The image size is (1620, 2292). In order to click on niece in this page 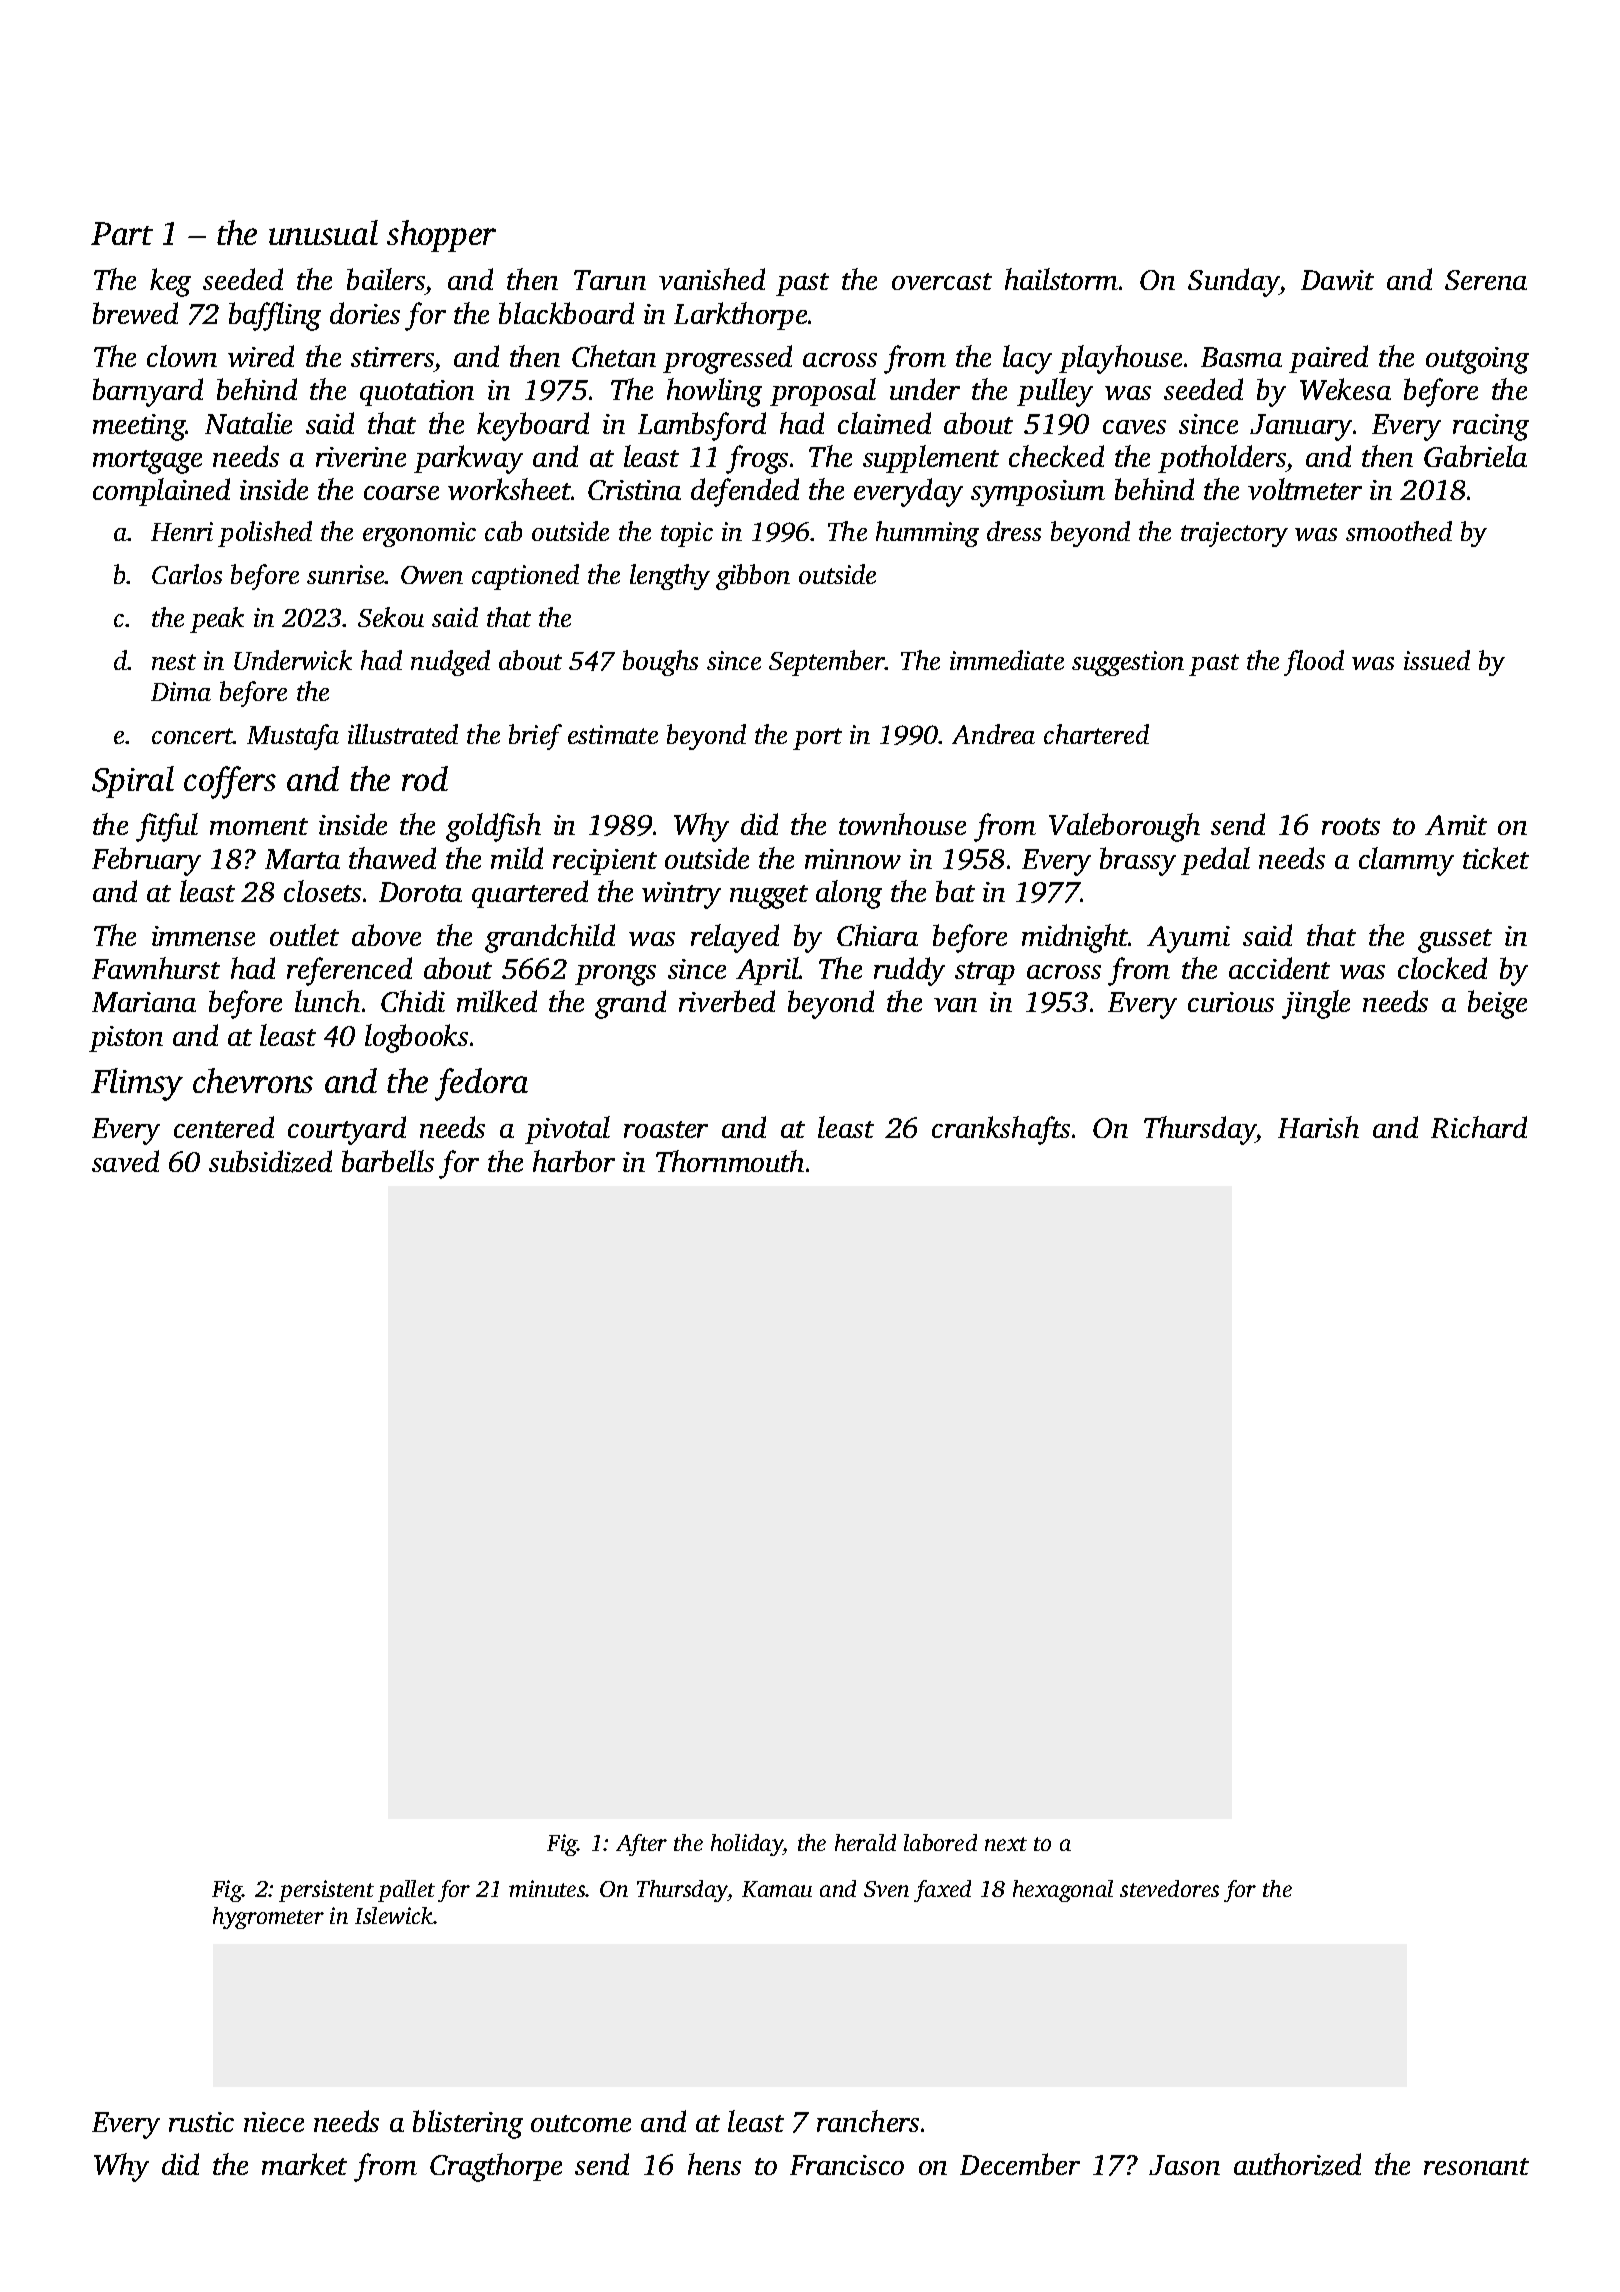, I will do `click(274, 2122)`.
